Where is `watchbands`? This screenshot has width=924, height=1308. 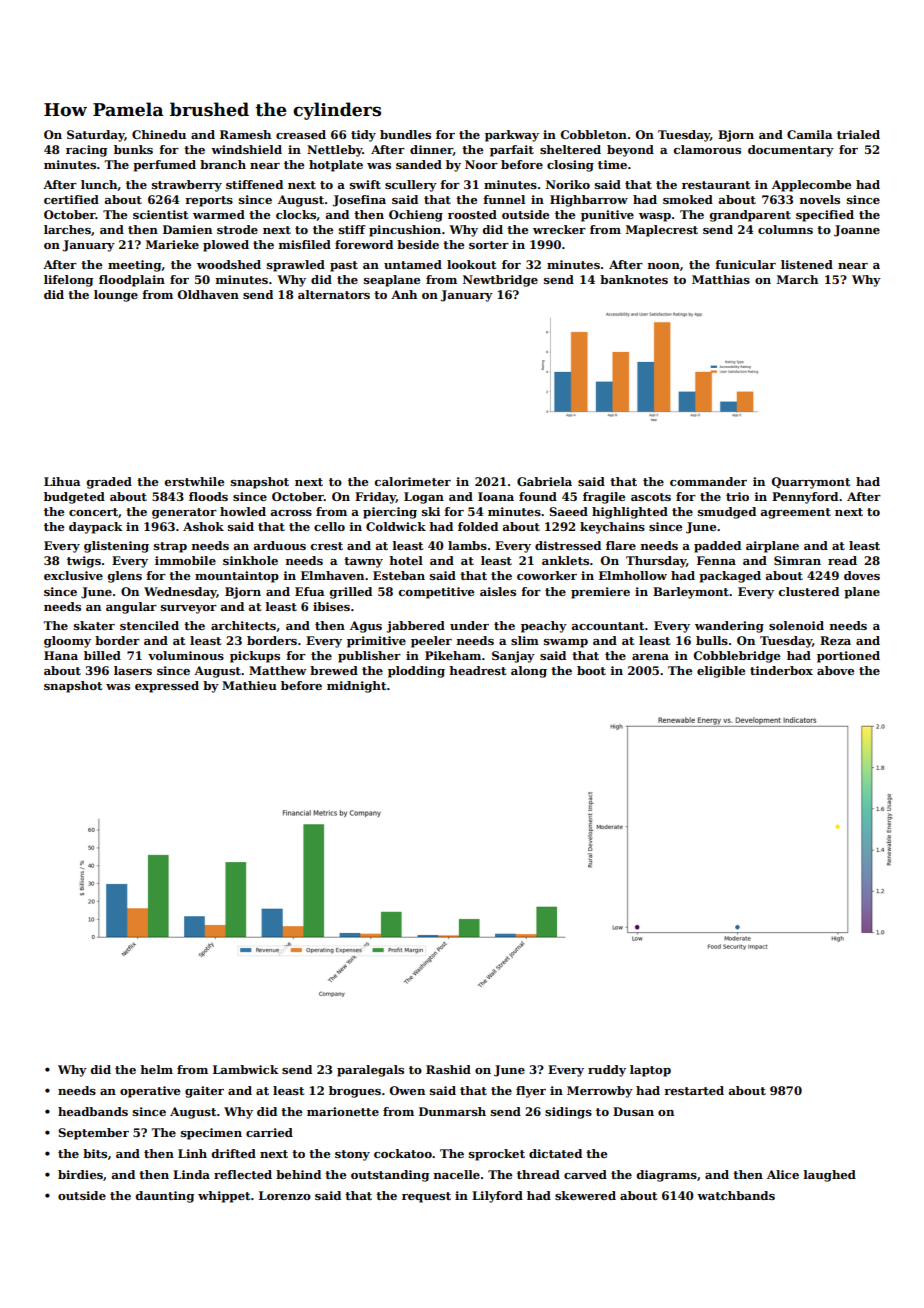
watchbands is located at coordinates (736, 1195).
